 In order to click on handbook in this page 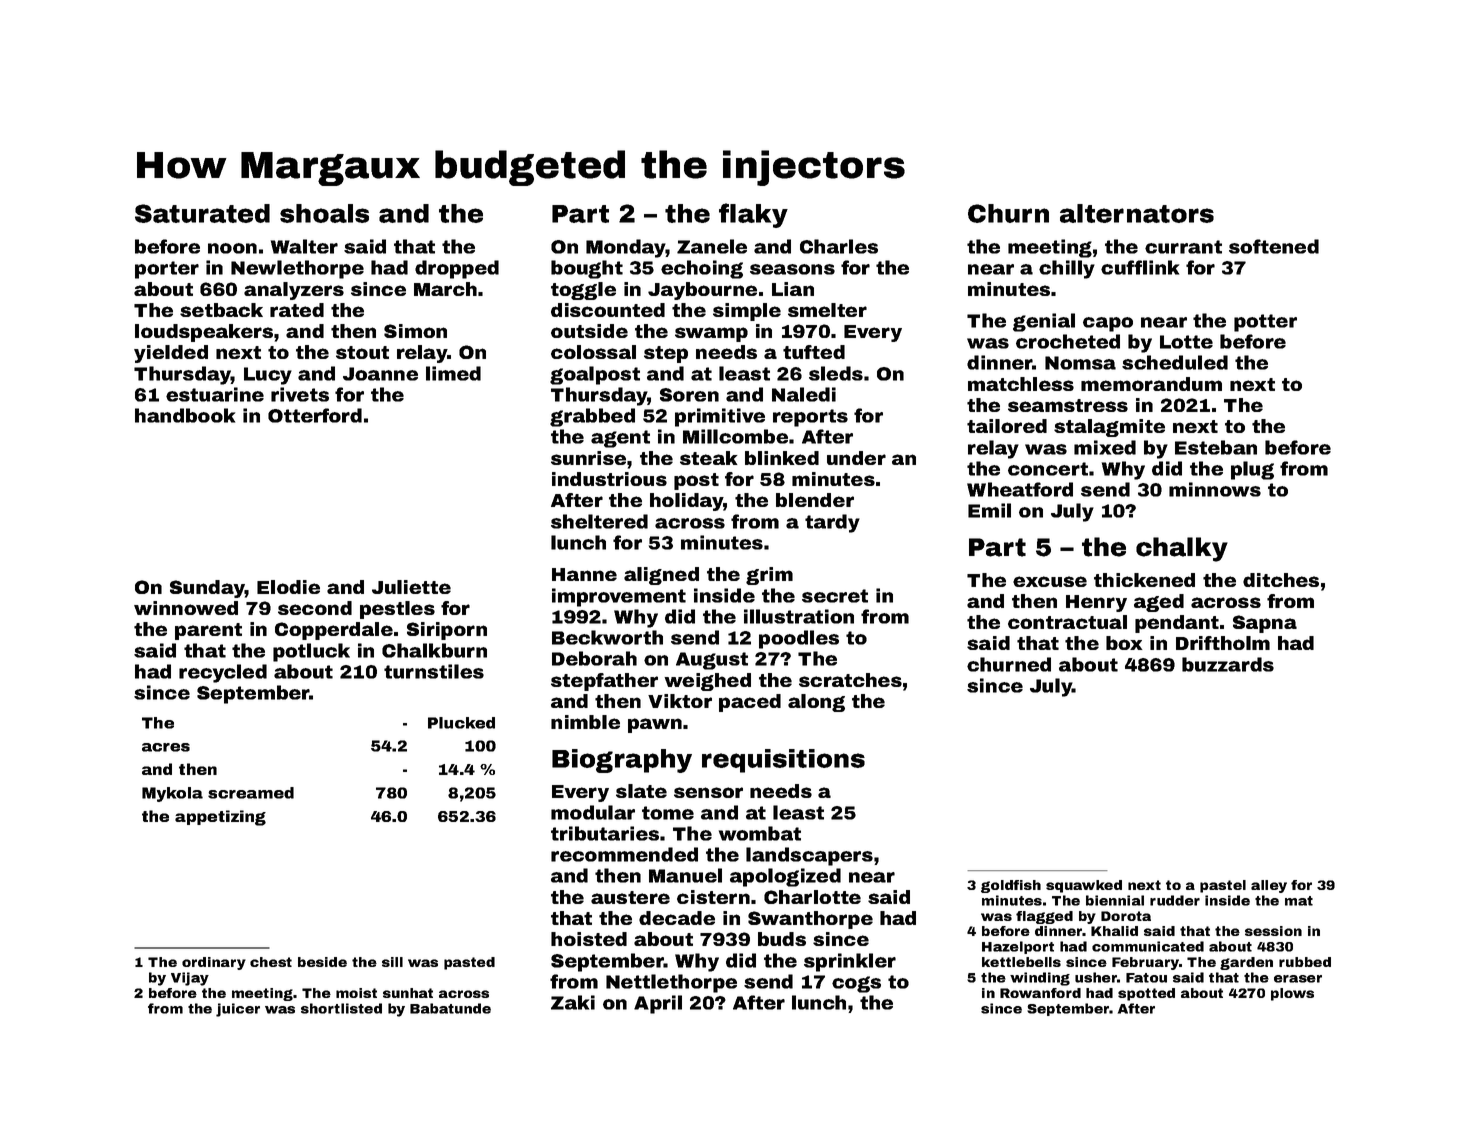, I will do `click(185, 415)`.
